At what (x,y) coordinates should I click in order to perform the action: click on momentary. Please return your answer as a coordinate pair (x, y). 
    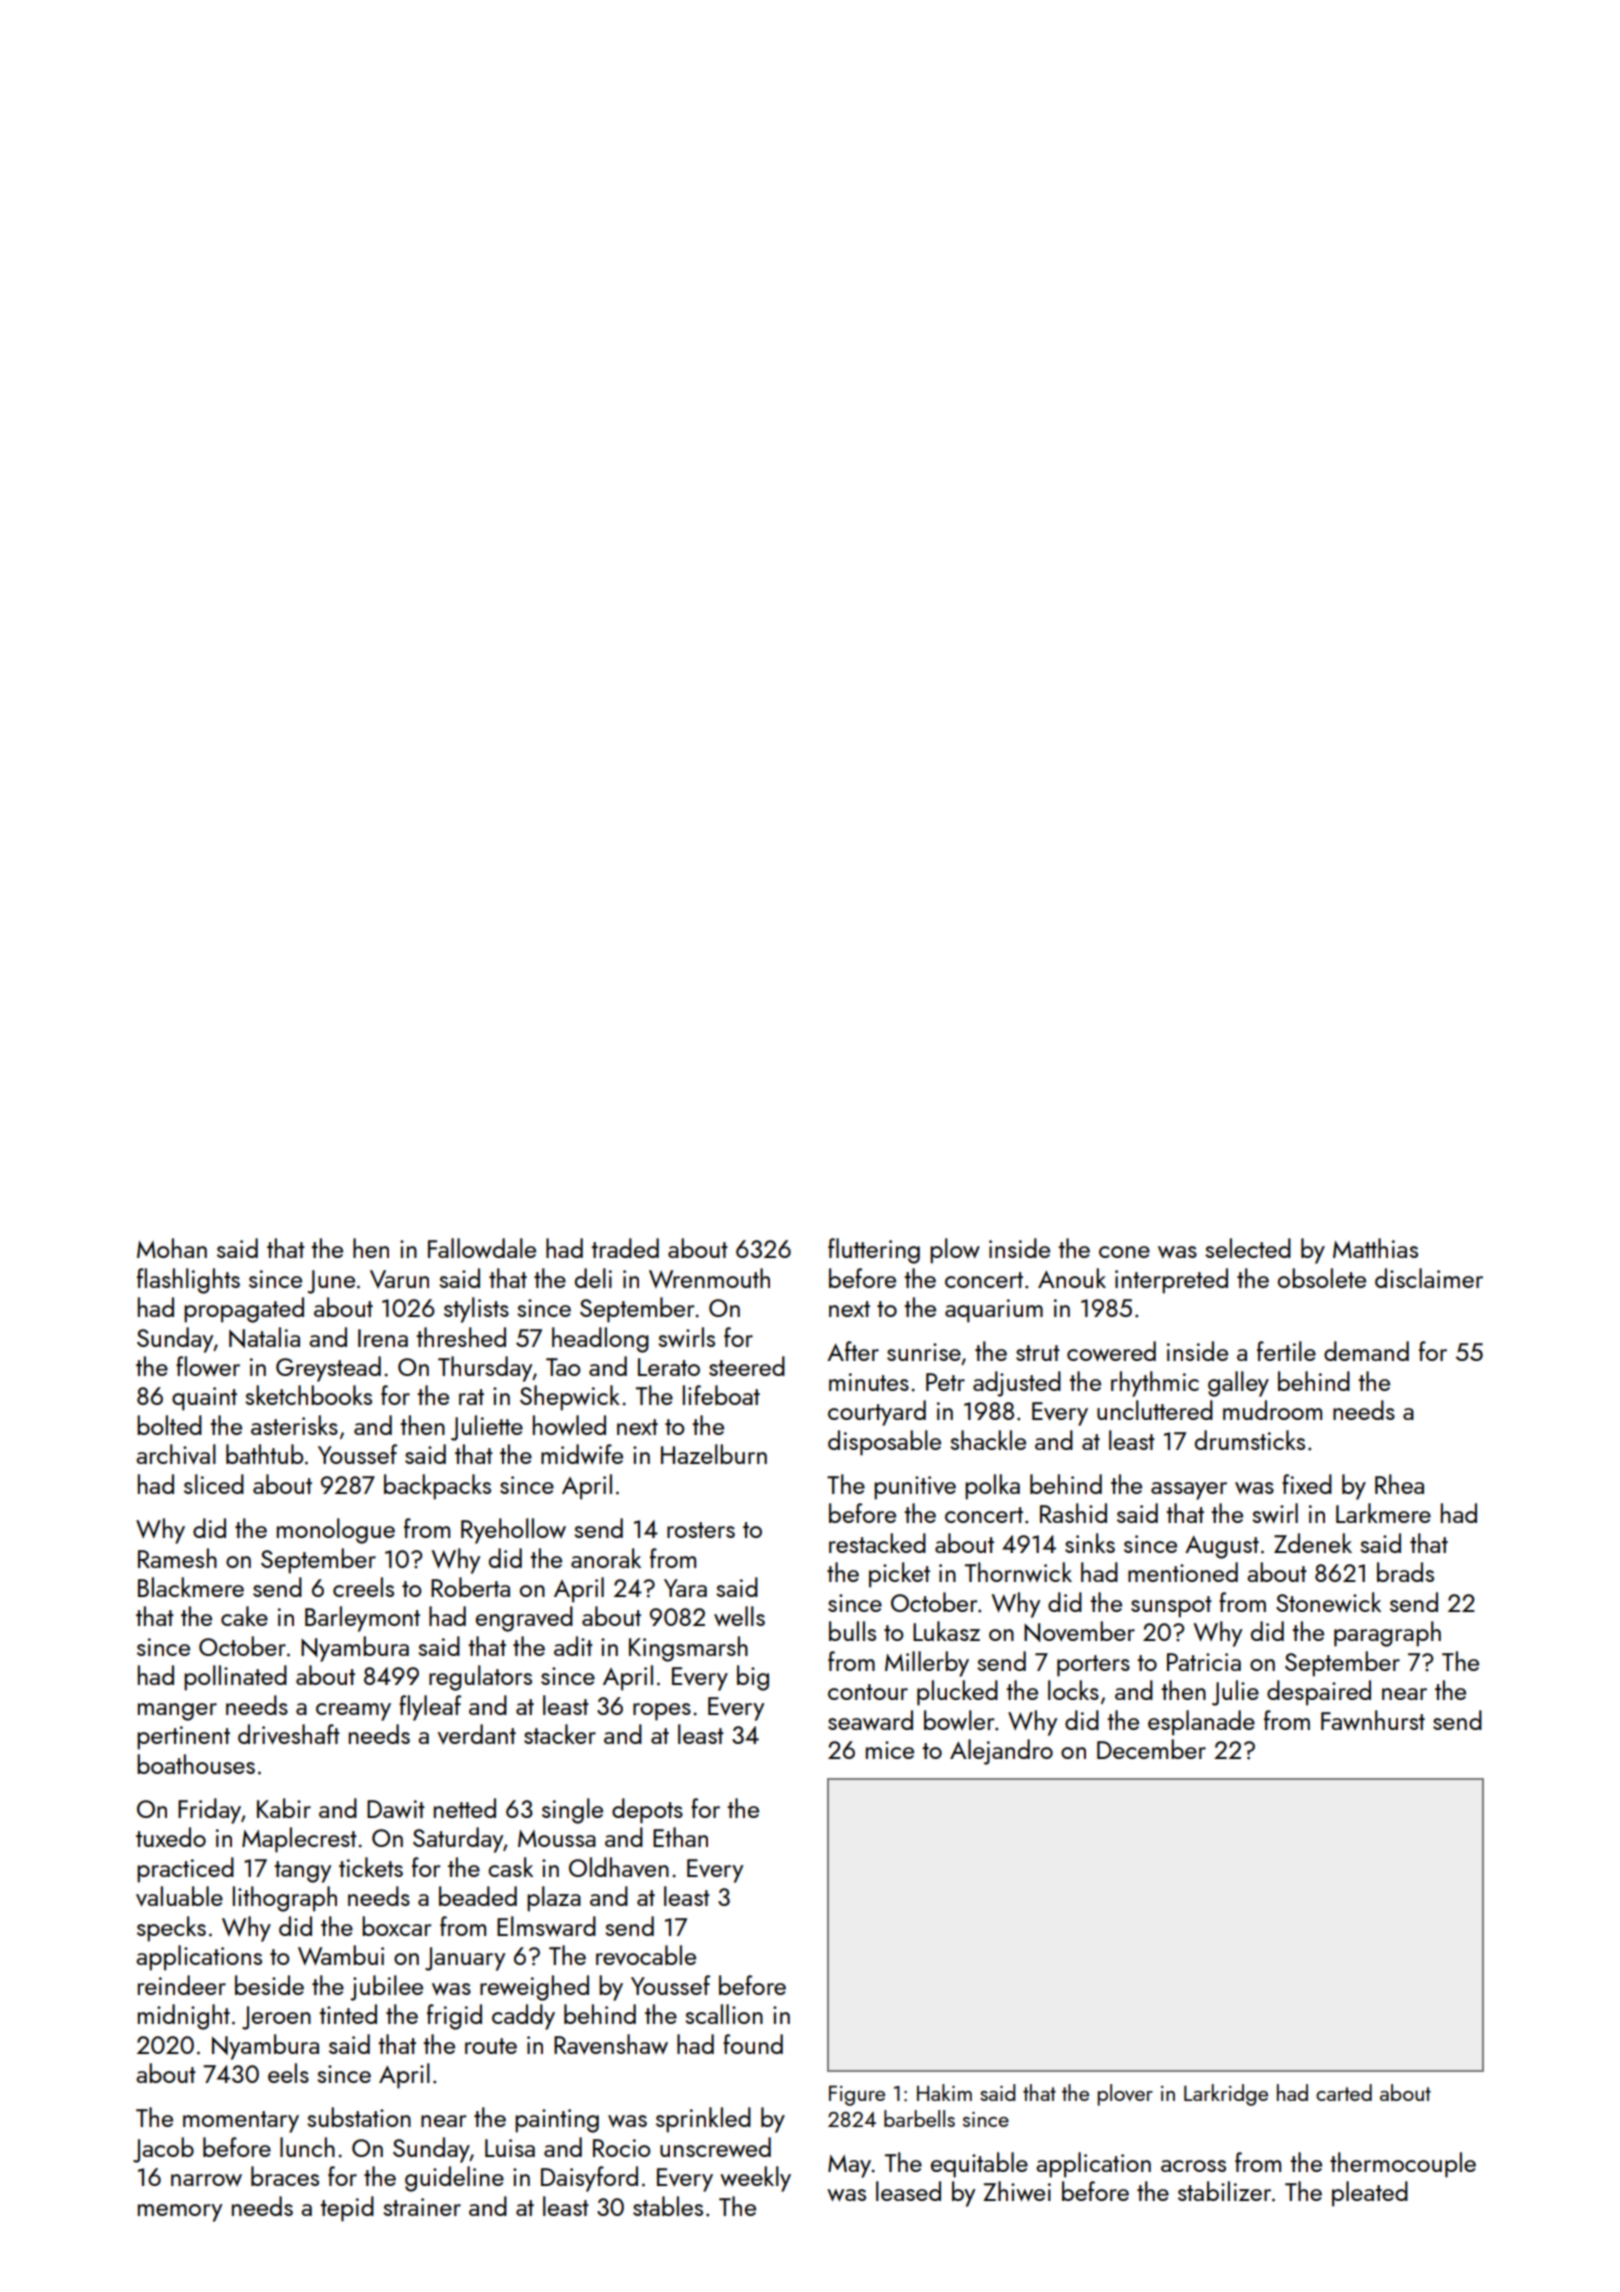
    Looking at the image, I should click on (241, 2122).
